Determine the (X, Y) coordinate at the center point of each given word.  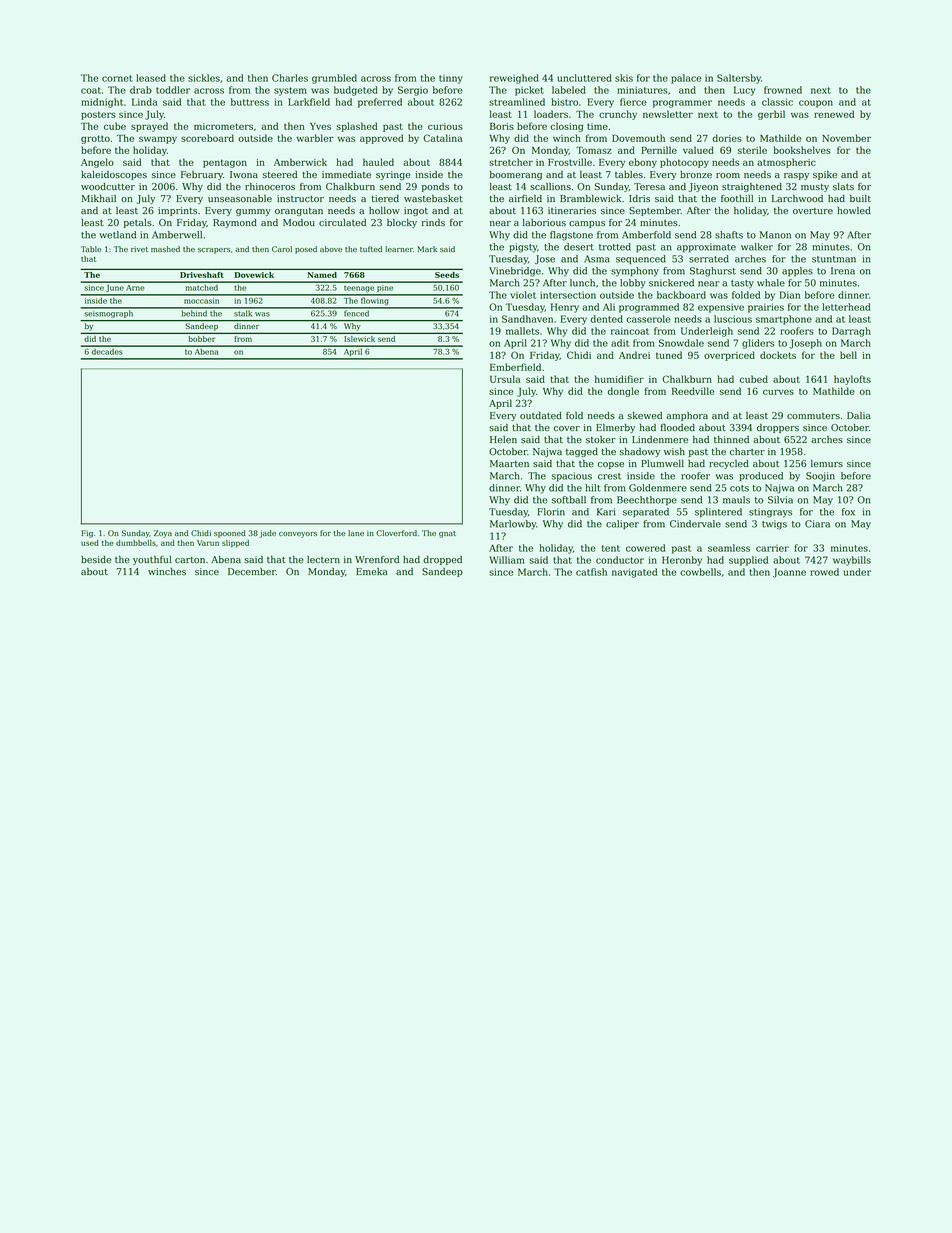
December (252, 571)
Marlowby (513, 525)
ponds (435, 187)
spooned (230, 534)
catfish (591, 572)
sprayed (149, 127)
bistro (564, 102)
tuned (669, 355)
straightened (752, 187)
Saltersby (739, 79)
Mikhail (99, 198)
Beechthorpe (647, 500)
